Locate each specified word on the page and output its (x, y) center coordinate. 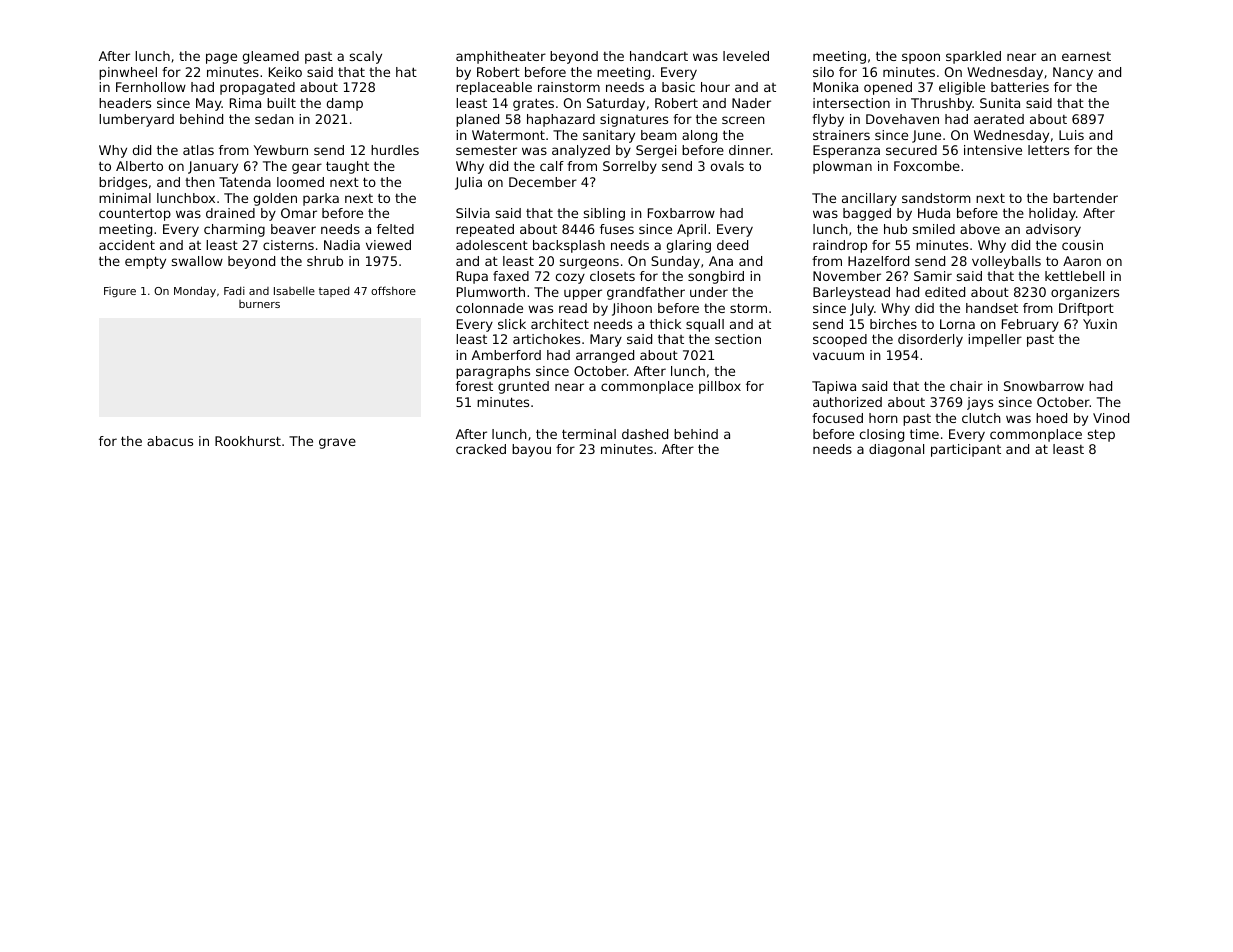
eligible (962, 88)
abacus (170, 441)
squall (705, 325)
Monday (195, 292)
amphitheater (501, 57)
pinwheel (128, 73)
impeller (995, 340)
